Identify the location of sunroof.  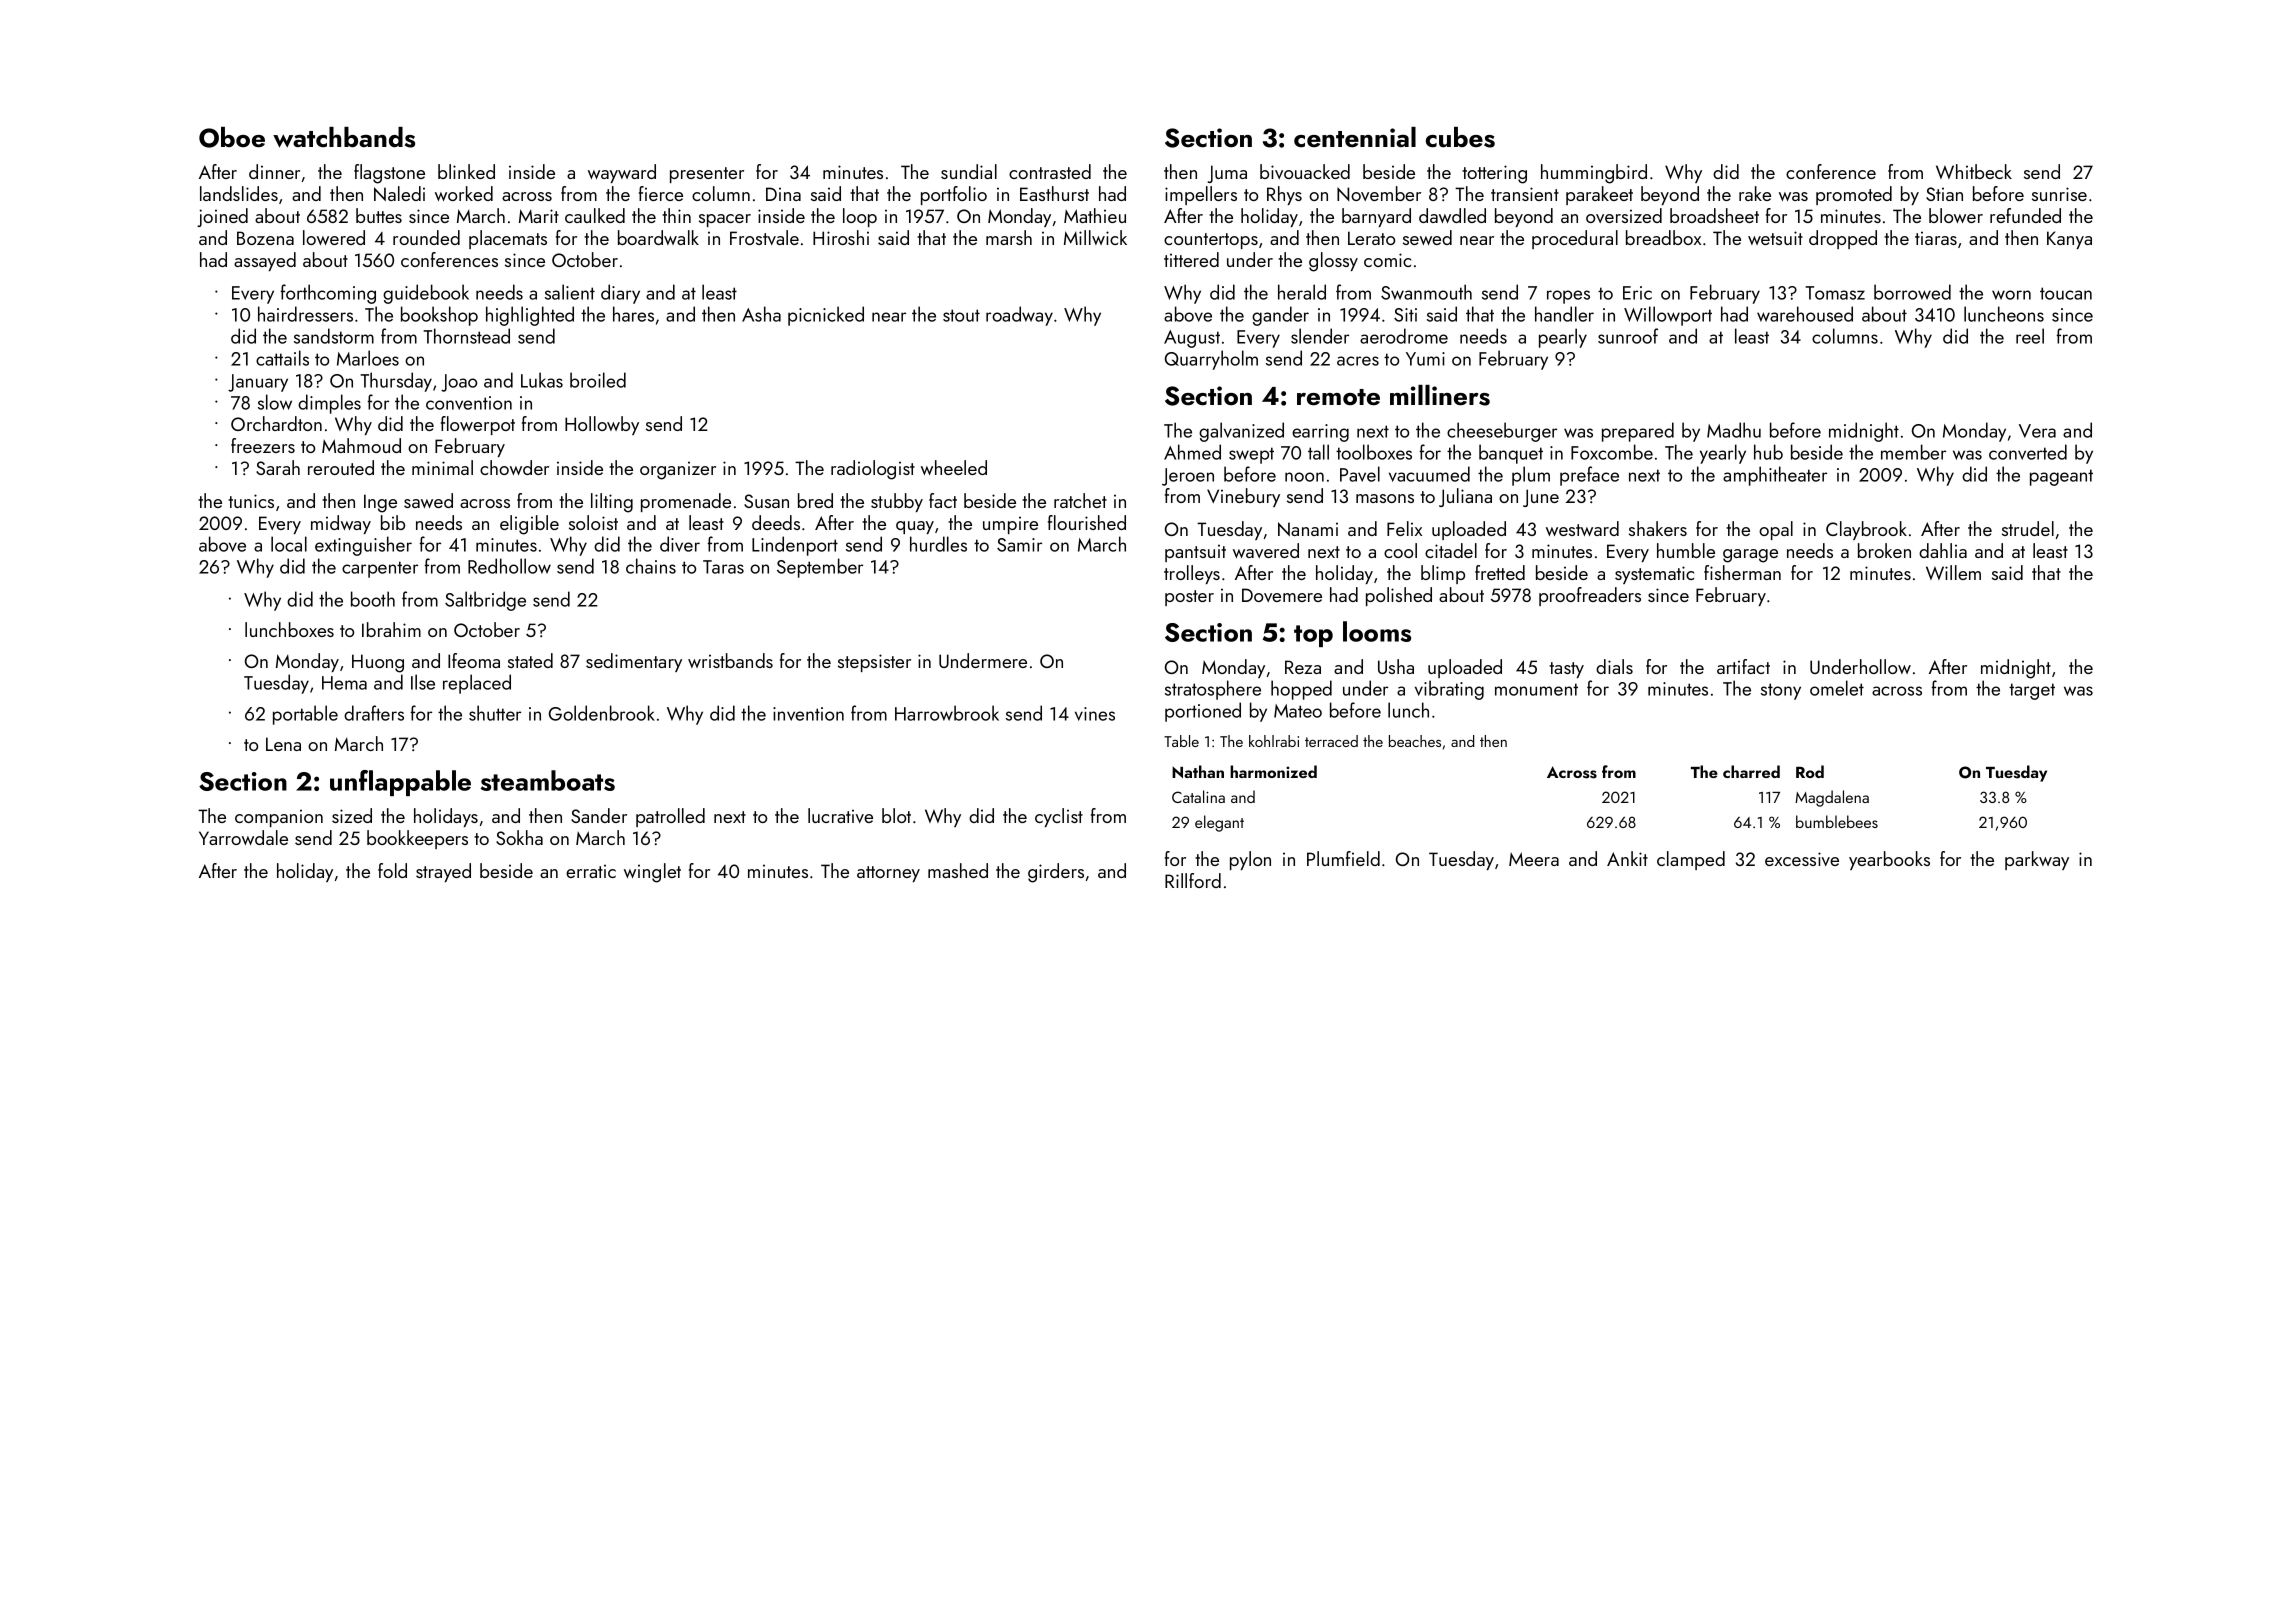
(1628, 336).
